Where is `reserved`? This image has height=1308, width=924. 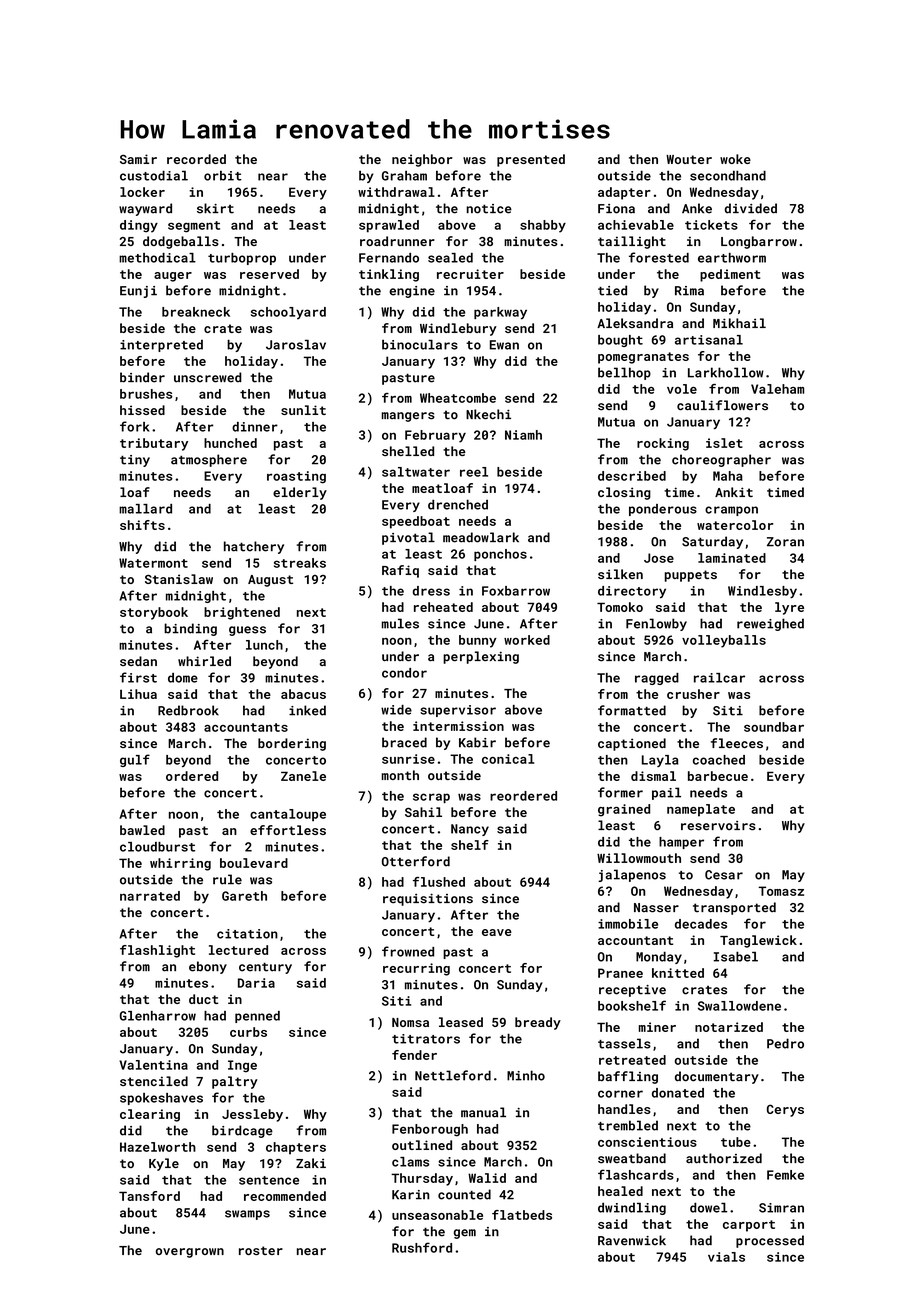 reserved is located at coordinates (269, 274).
